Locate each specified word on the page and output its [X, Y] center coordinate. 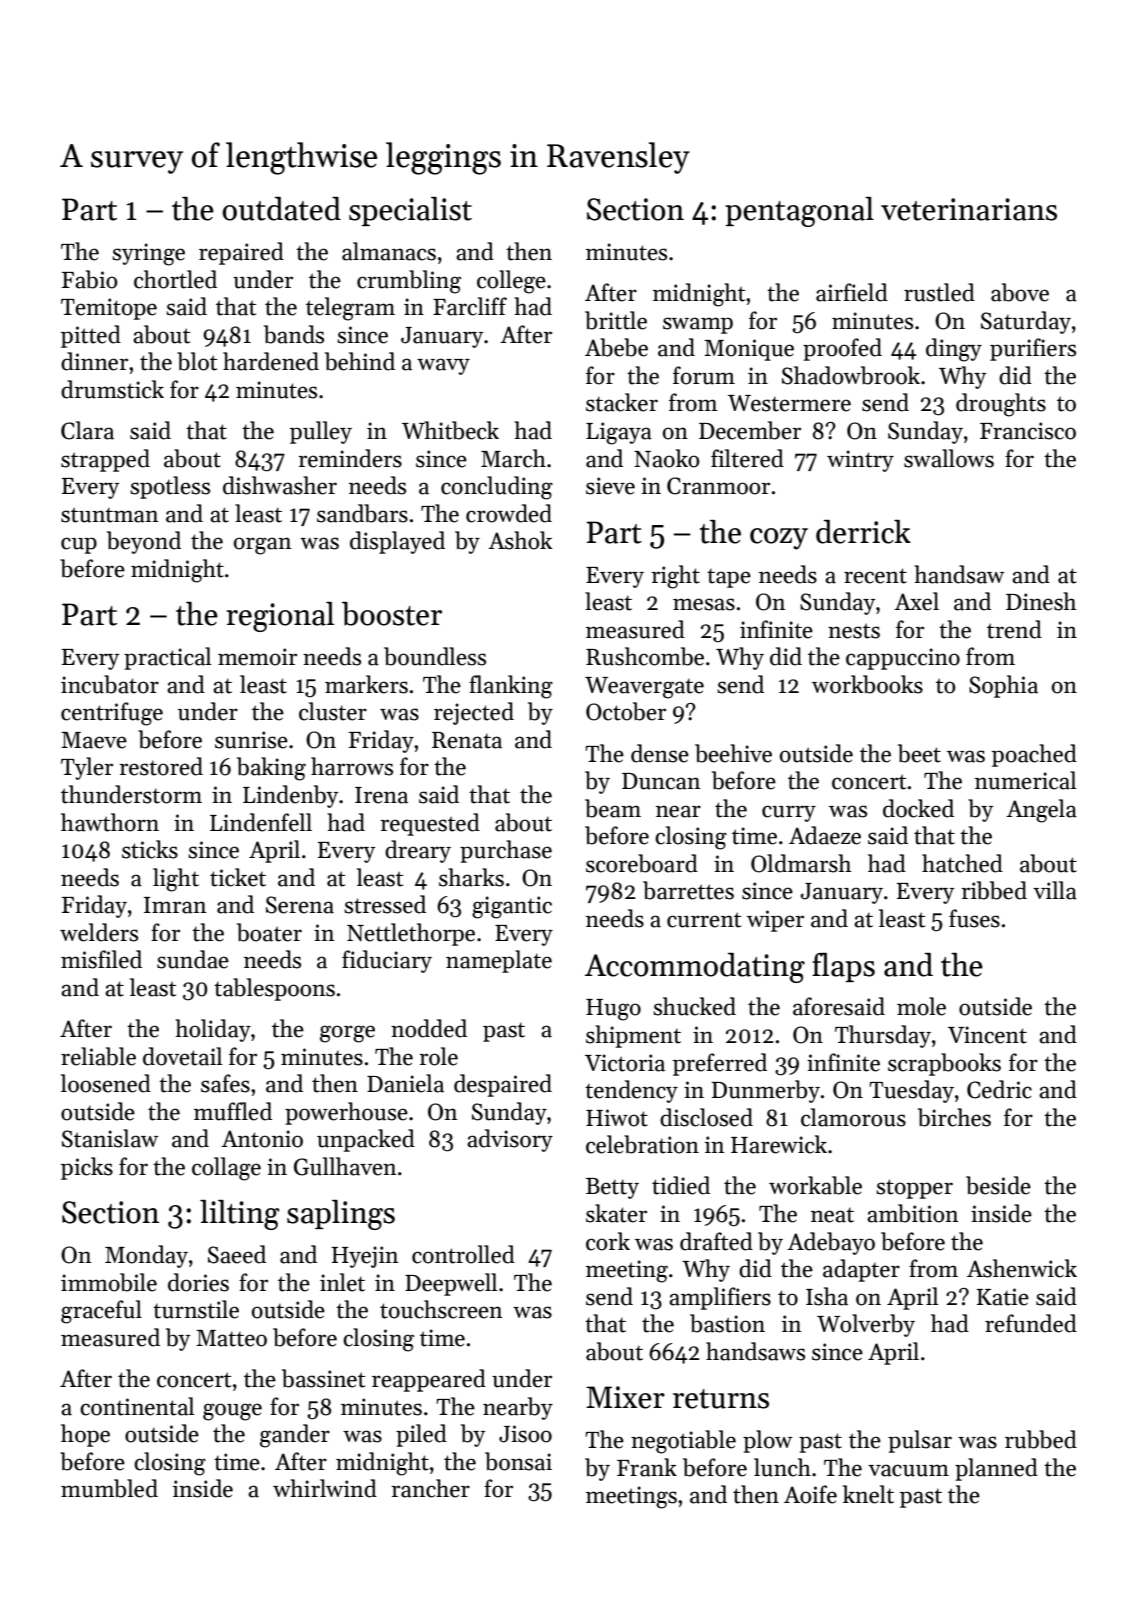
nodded [429, 1028]
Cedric [999, 1089]
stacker [622, 402]
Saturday [1026, 322]
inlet [342, 1282]
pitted [91, 336]
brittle [616, 320]
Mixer [625, 1397]
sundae [193, 959]
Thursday [883, 1036]
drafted [716, 1241]
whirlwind [325, 1488]
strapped [105, 460]
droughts [1001, 405]
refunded [1031, 1323]
